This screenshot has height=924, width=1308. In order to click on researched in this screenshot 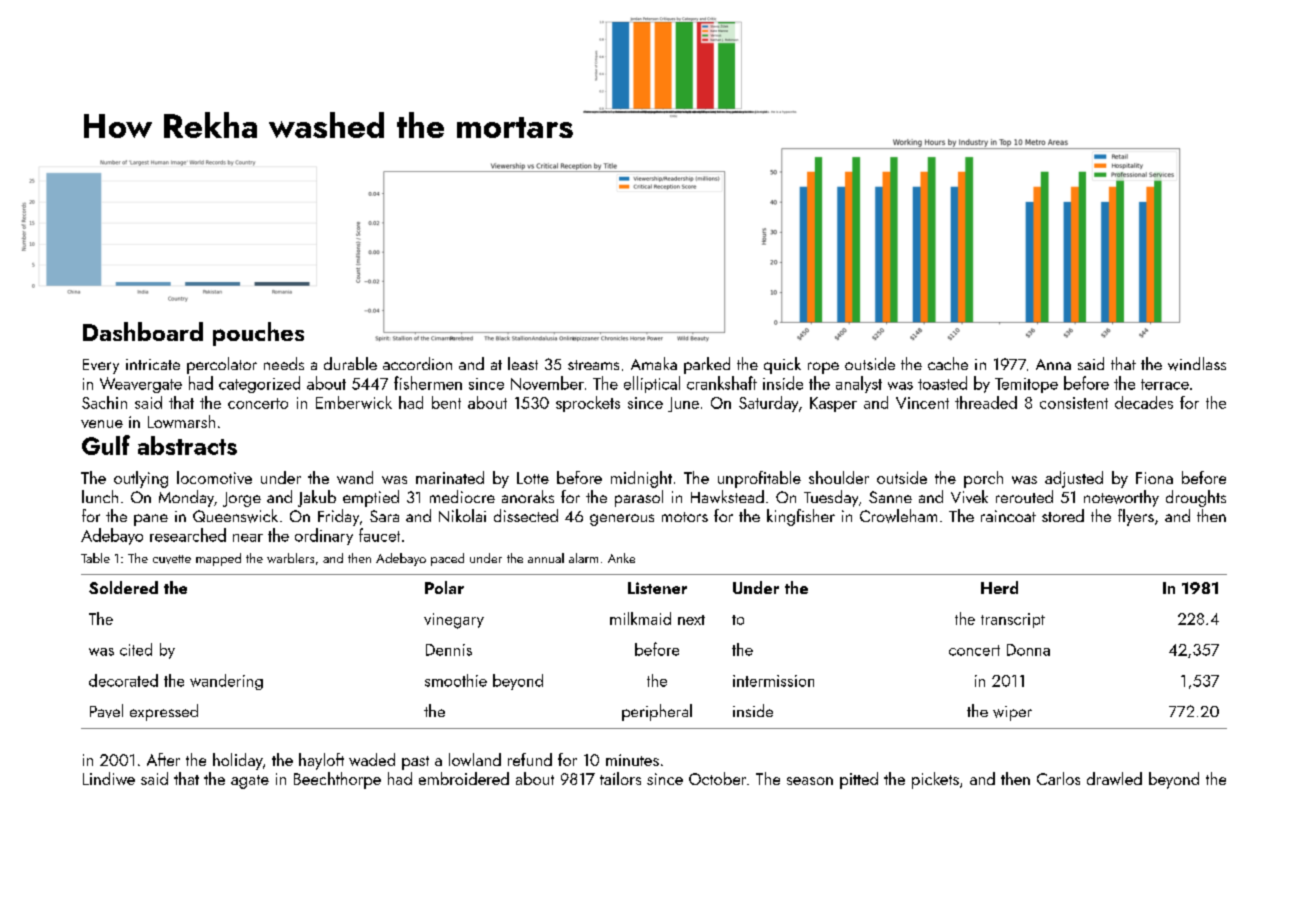, I will do `click(188, 535)`.
